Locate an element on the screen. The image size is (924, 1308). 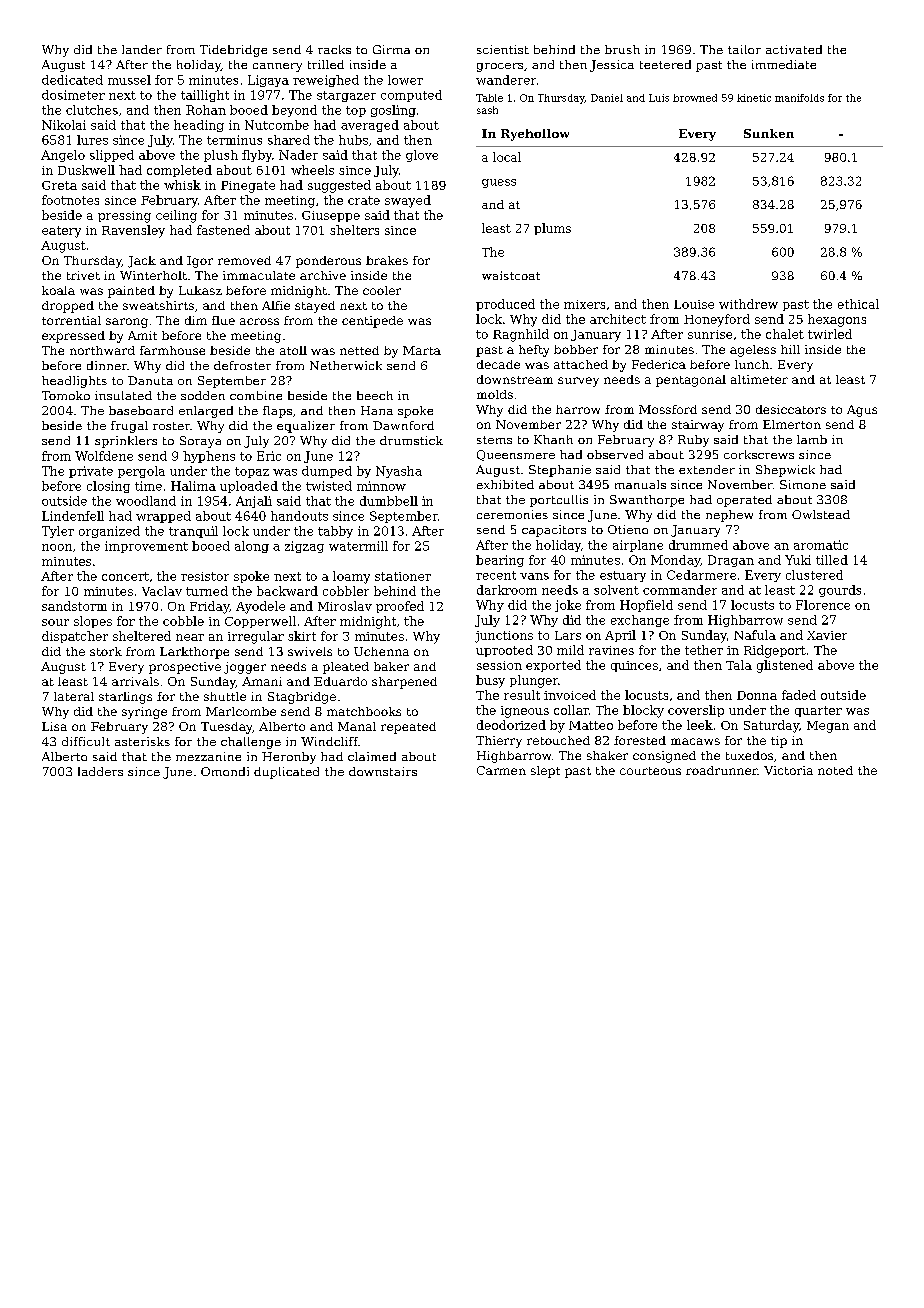
lander is located at coordinates (142, 49).
